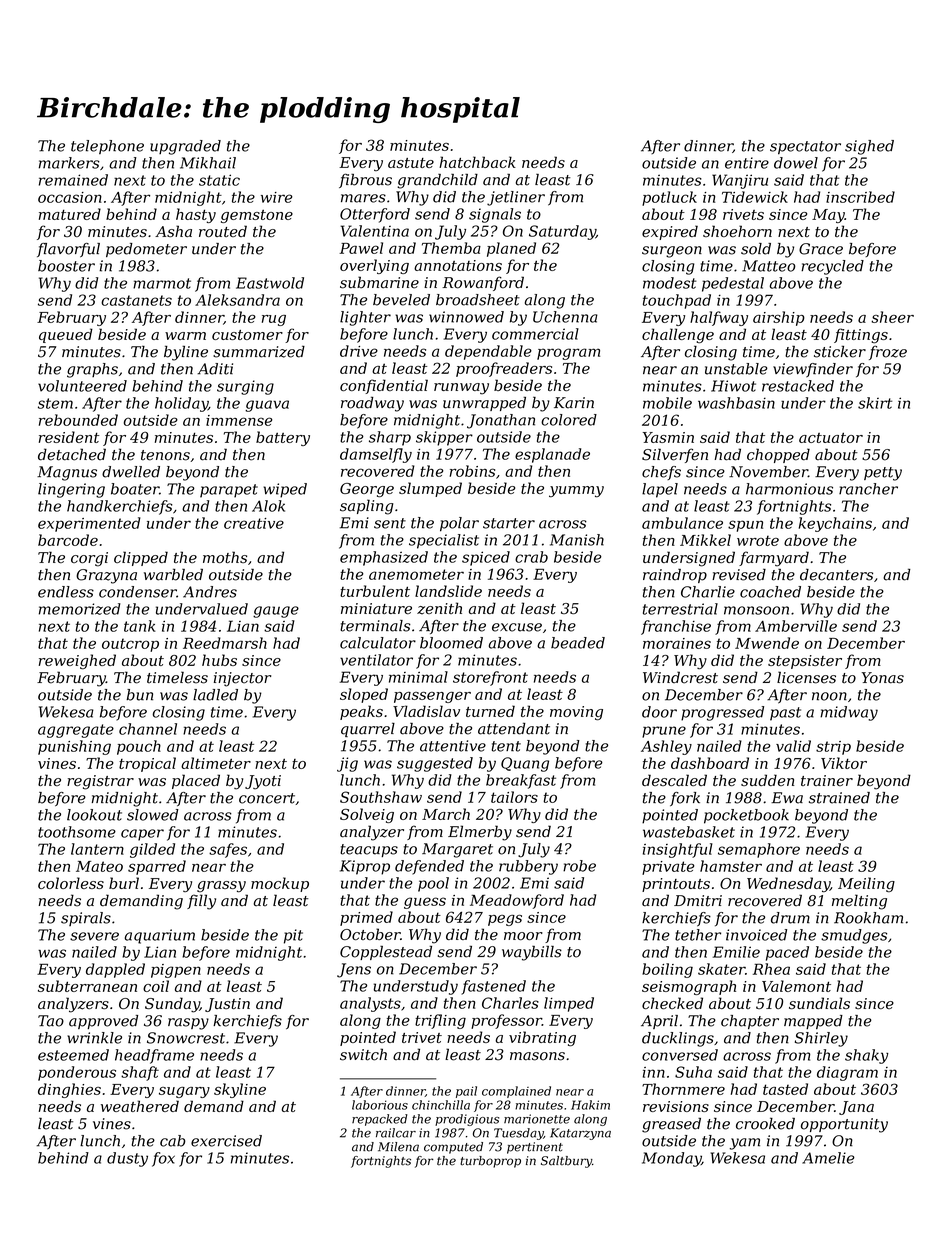 Image resolution: width=952 pixels, height=1233 pixels. Describe the element at coordinates (788, 885) in the screenshot. I see `Wednesday` at that location.
